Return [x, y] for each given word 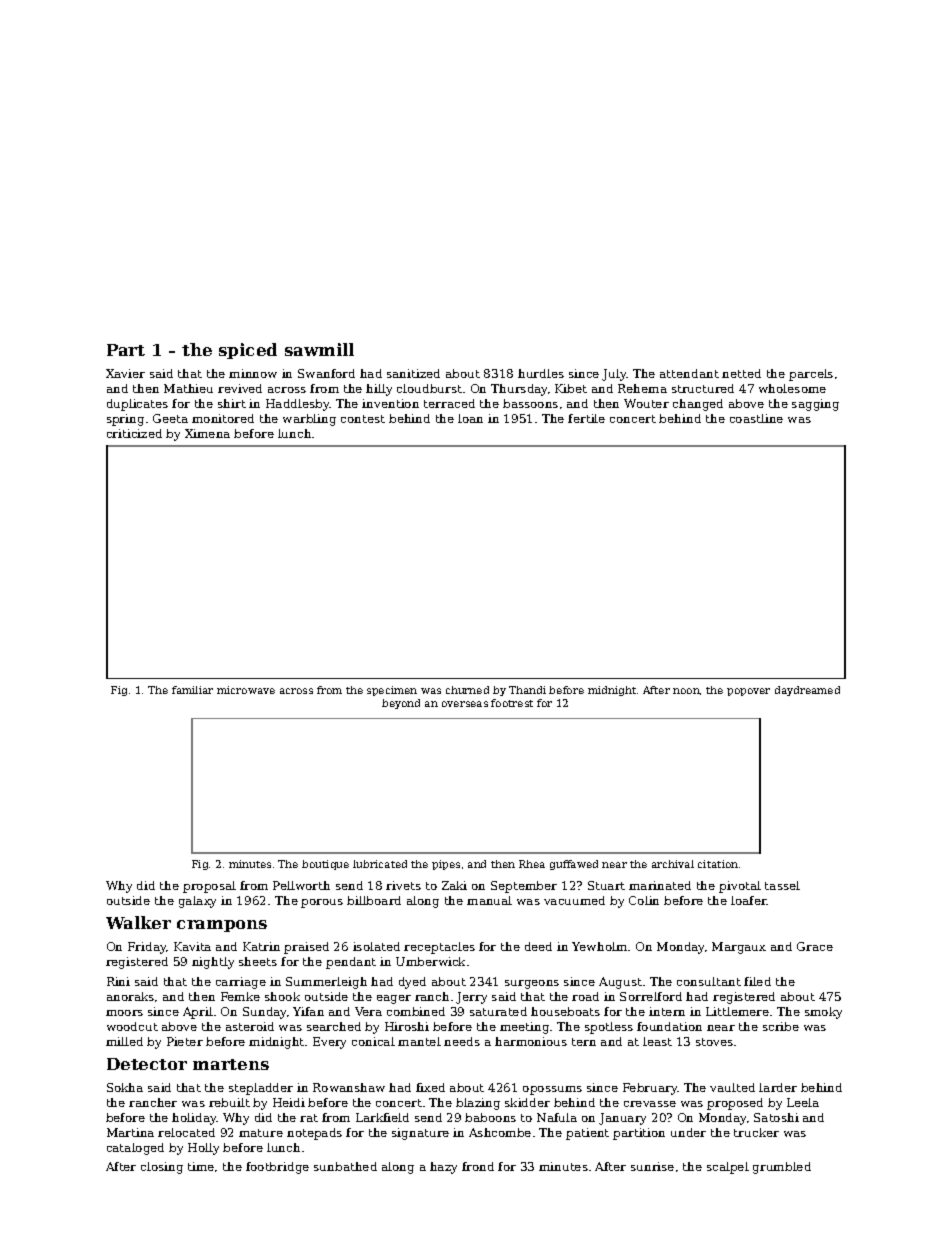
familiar [192, 690]
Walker [138, 922]
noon [686, 691]
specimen [392, 691]
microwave [246, 690]
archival [673, 864]
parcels [811, 375]
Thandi [527, 690]
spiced [248, 351]
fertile [586, 418]
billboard [374, 900]
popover [748, 692]
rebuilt [229, 1102]
